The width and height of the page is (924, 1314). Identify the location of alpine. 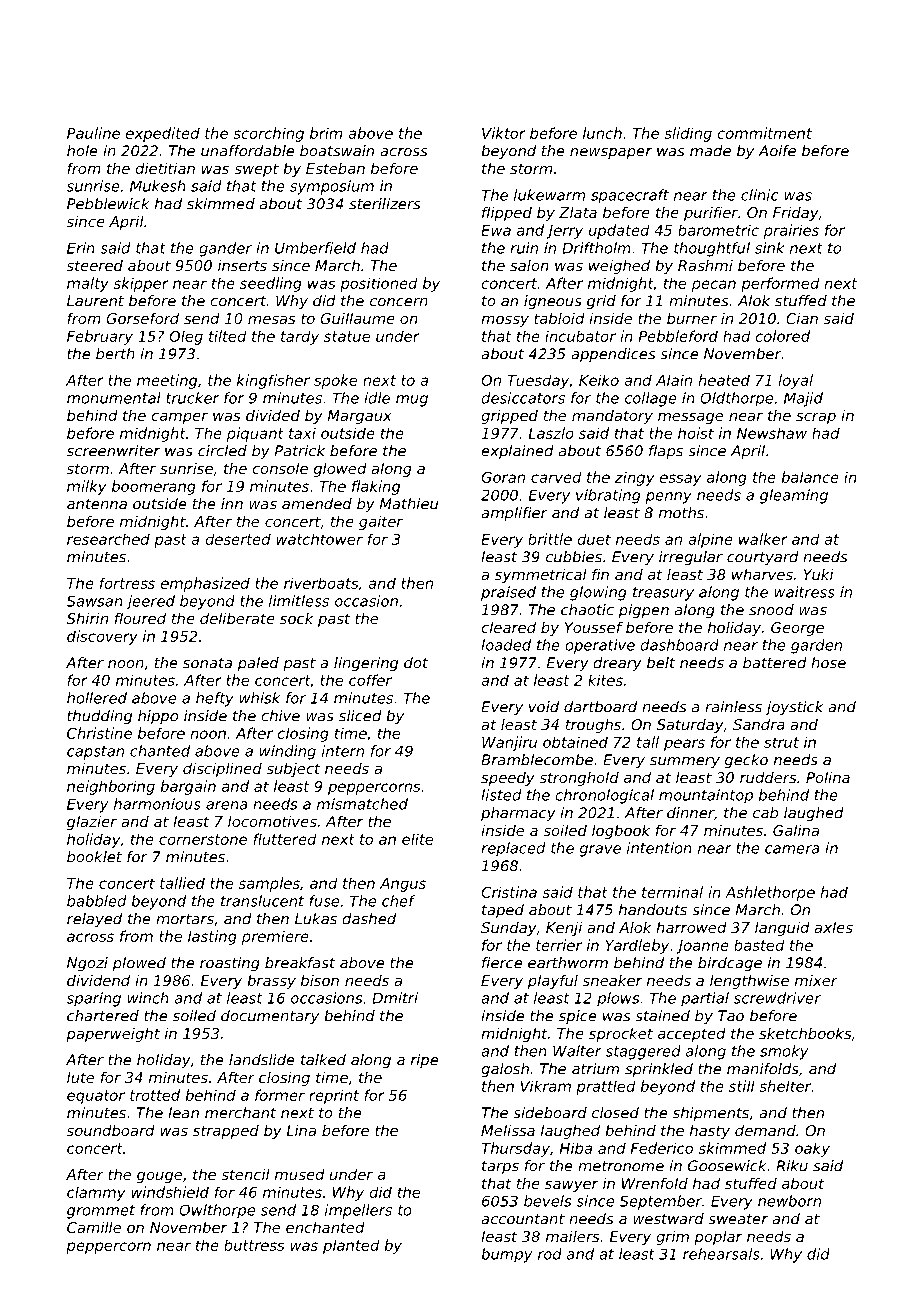
(710, 540).
